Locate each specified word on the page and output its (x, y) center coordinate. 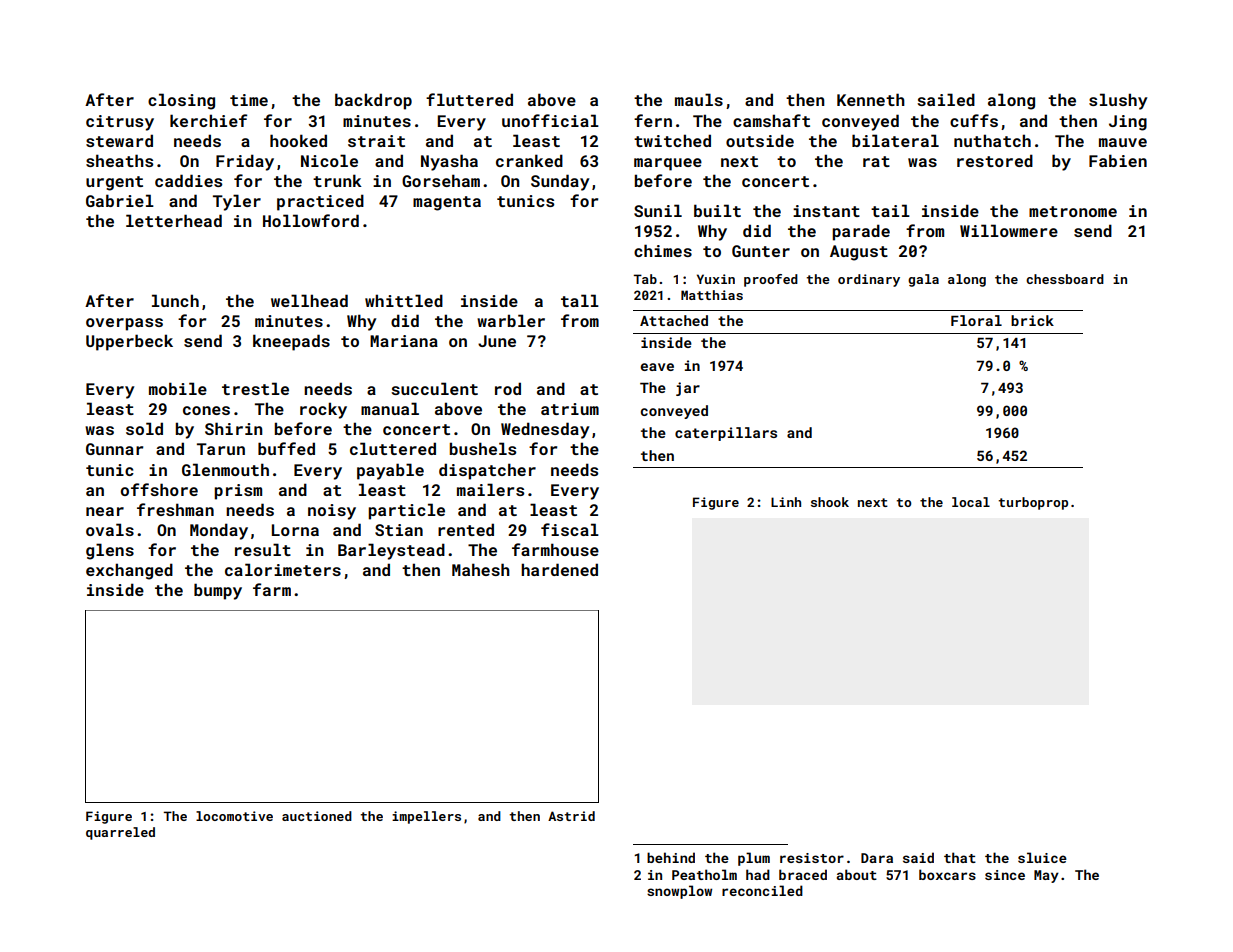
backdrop (373, 101)
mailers (490, 489)
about (856, 874)
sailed (946, 99)
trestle (255, 388)
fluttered (469, 99)
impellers (426, 817)
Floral (976, 320)
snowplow (679, 892)
